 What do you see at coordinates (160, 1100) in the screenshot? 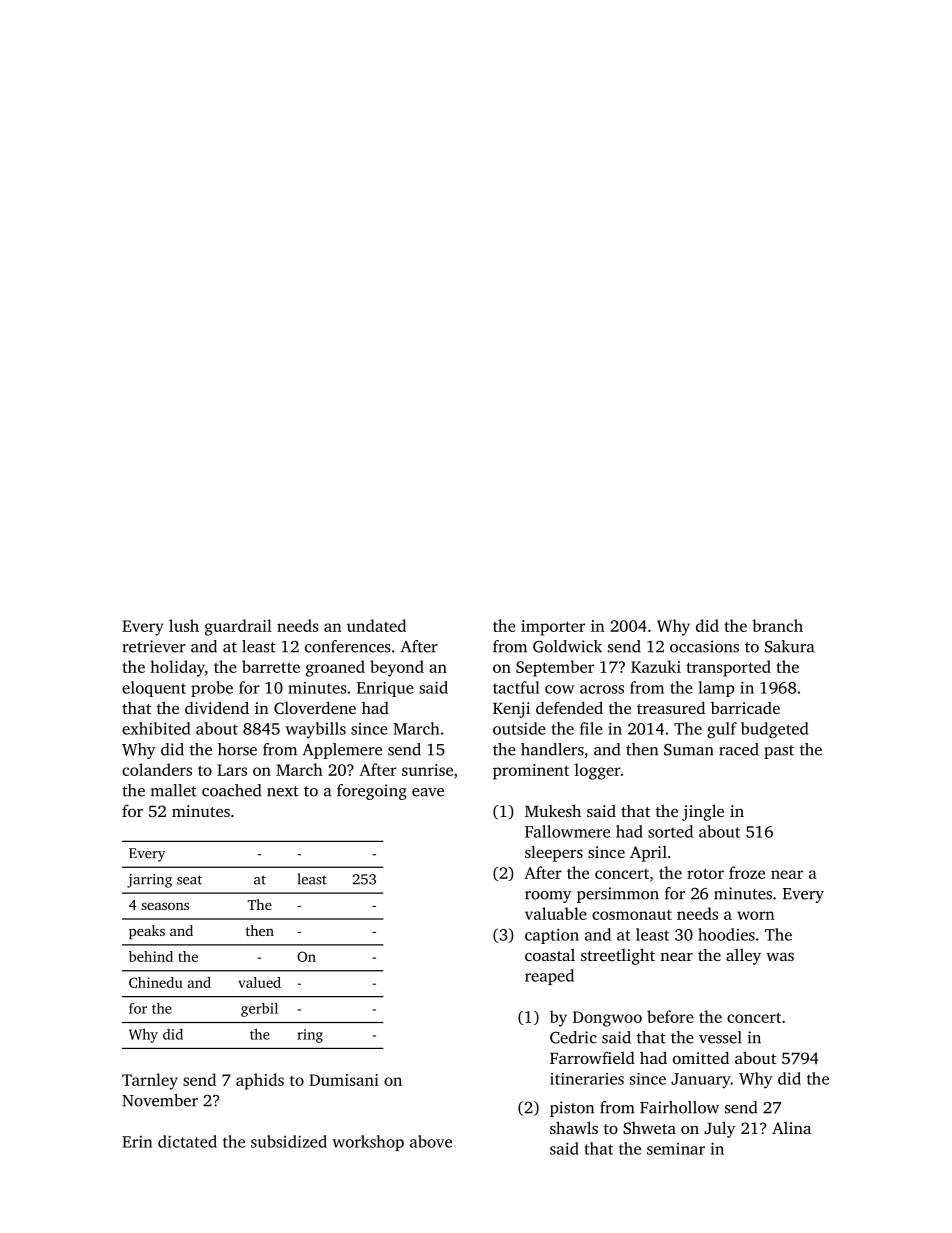
I see `November` at bounding box center [160, 1100].
